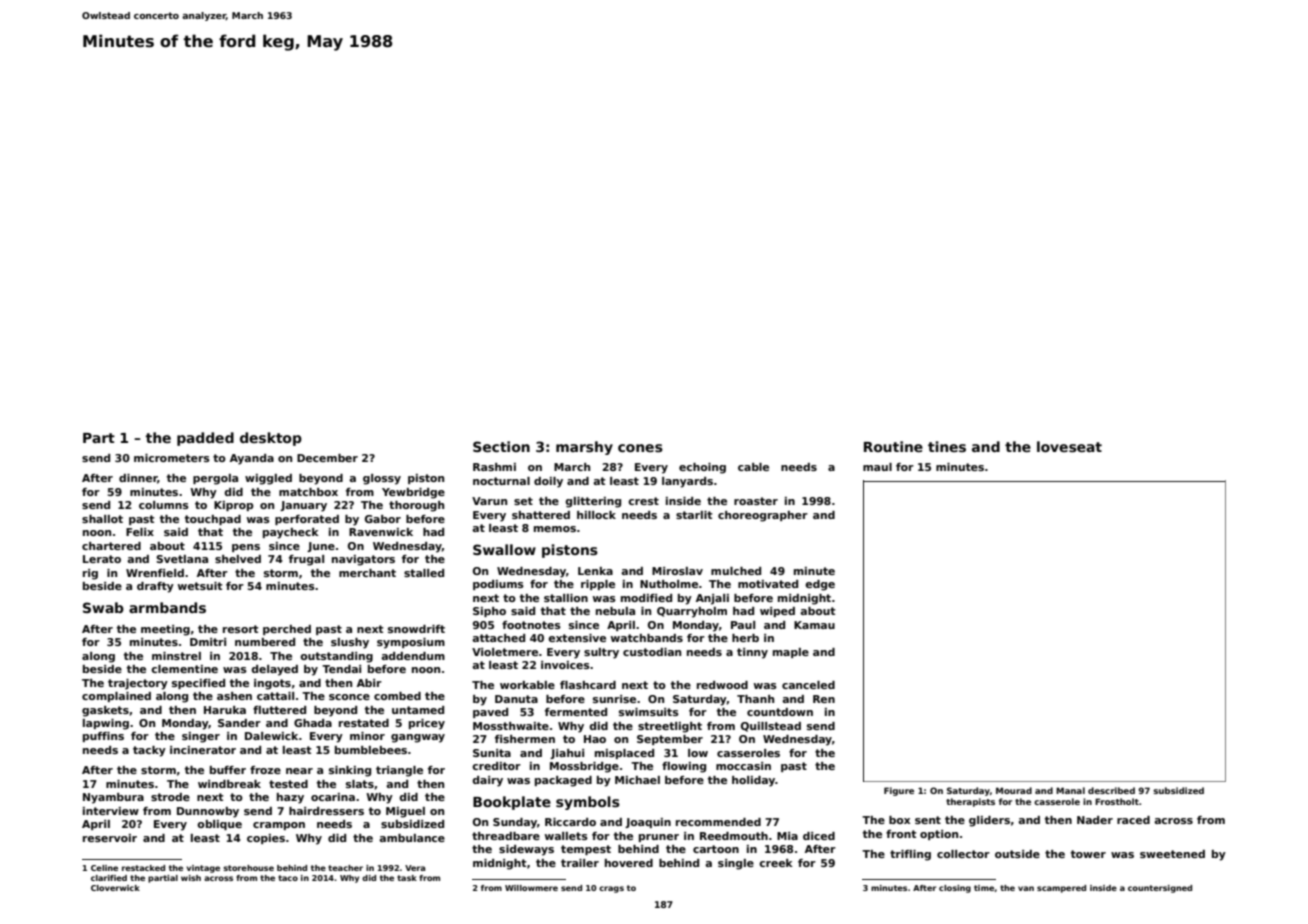 The height and width of the document is (924, 1308). What do you see at coordinates (288, 878) in the document?
I see `taco` at bounding box center [288, 878].
